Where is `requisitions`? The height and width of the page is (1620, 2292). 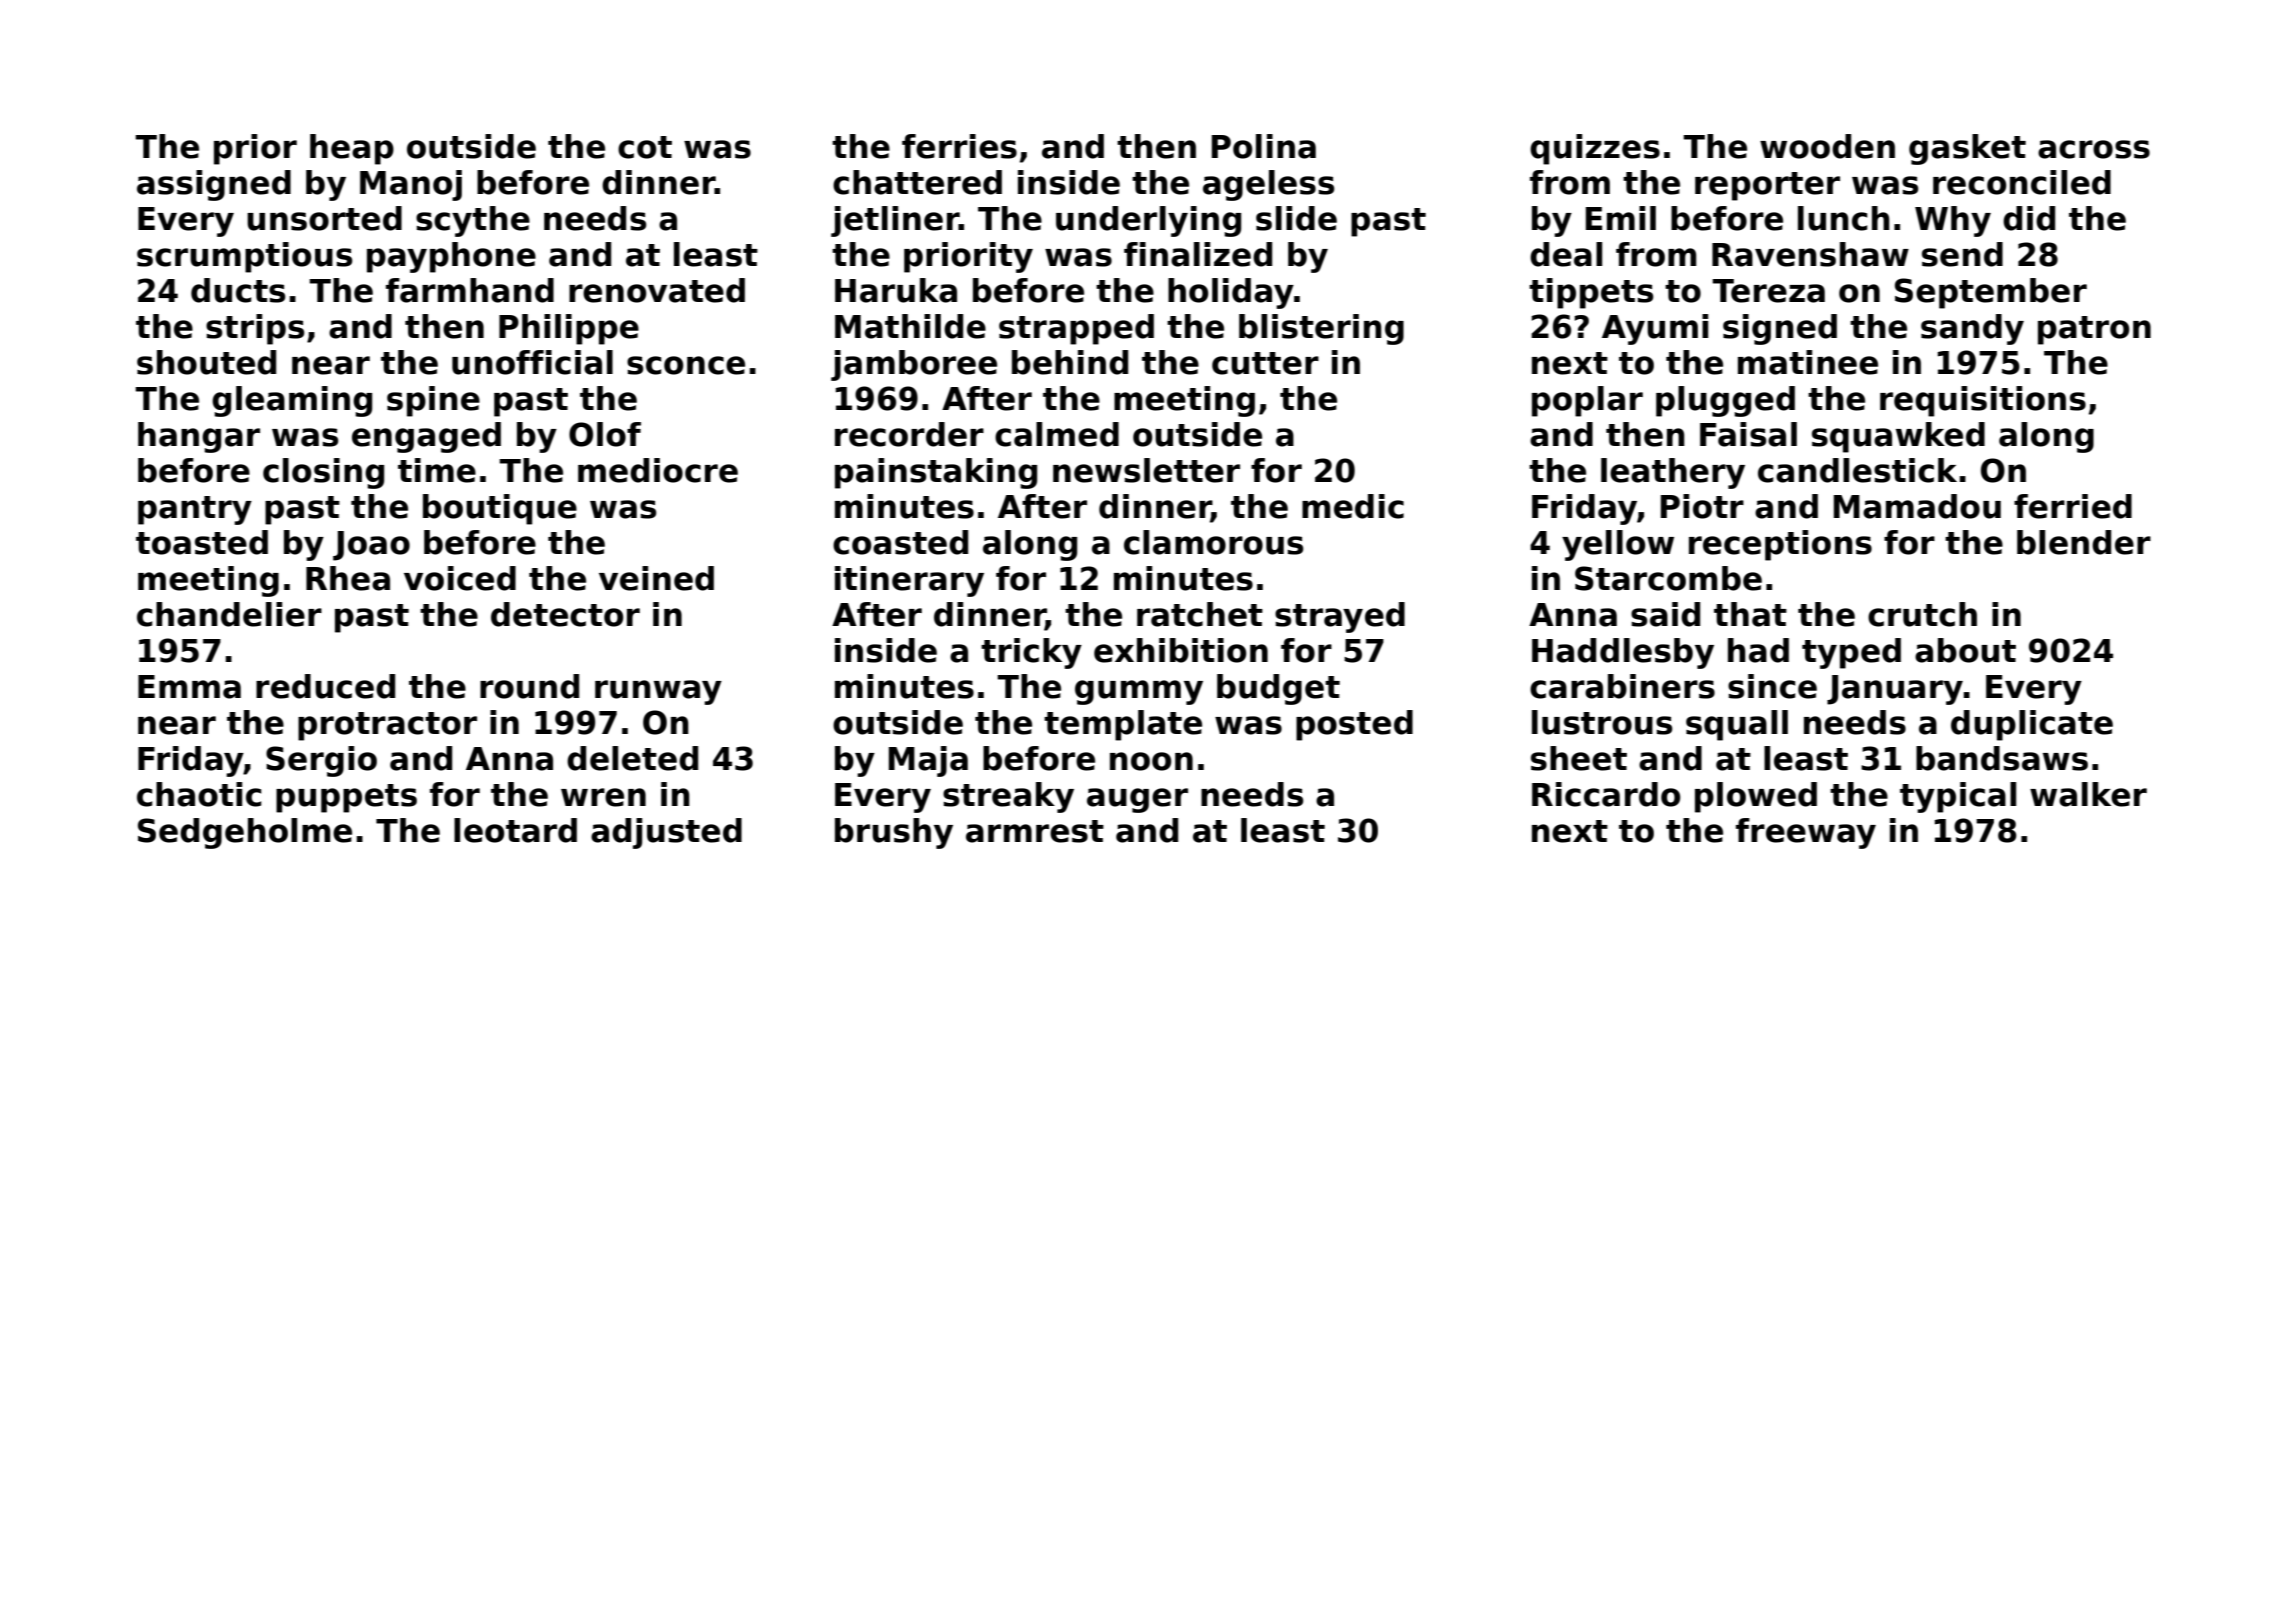 requisitions is located at coordinates (1983, 401).
